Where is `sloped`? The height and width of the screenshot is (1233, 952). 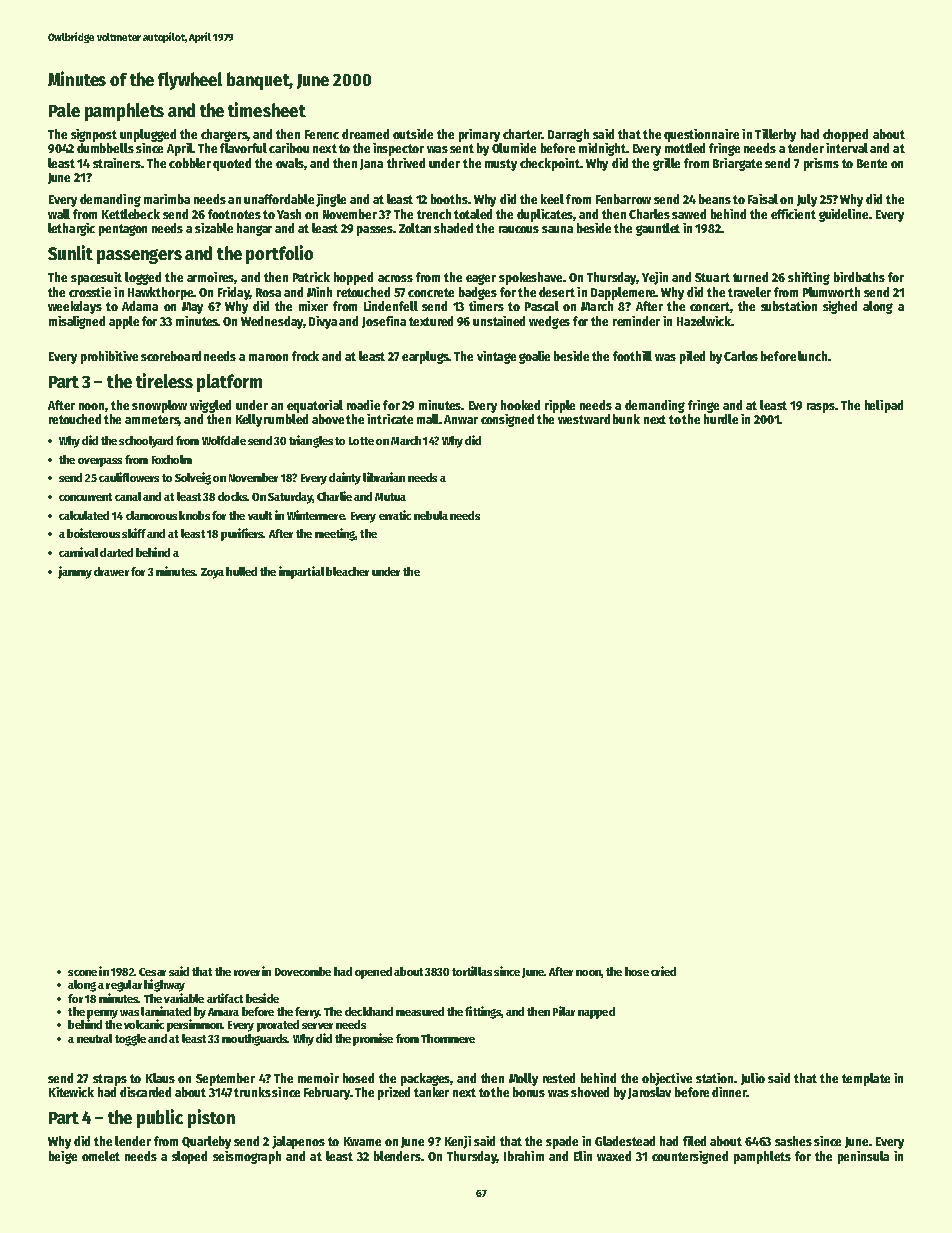
sloped is located at coordinates (189, 1157).
